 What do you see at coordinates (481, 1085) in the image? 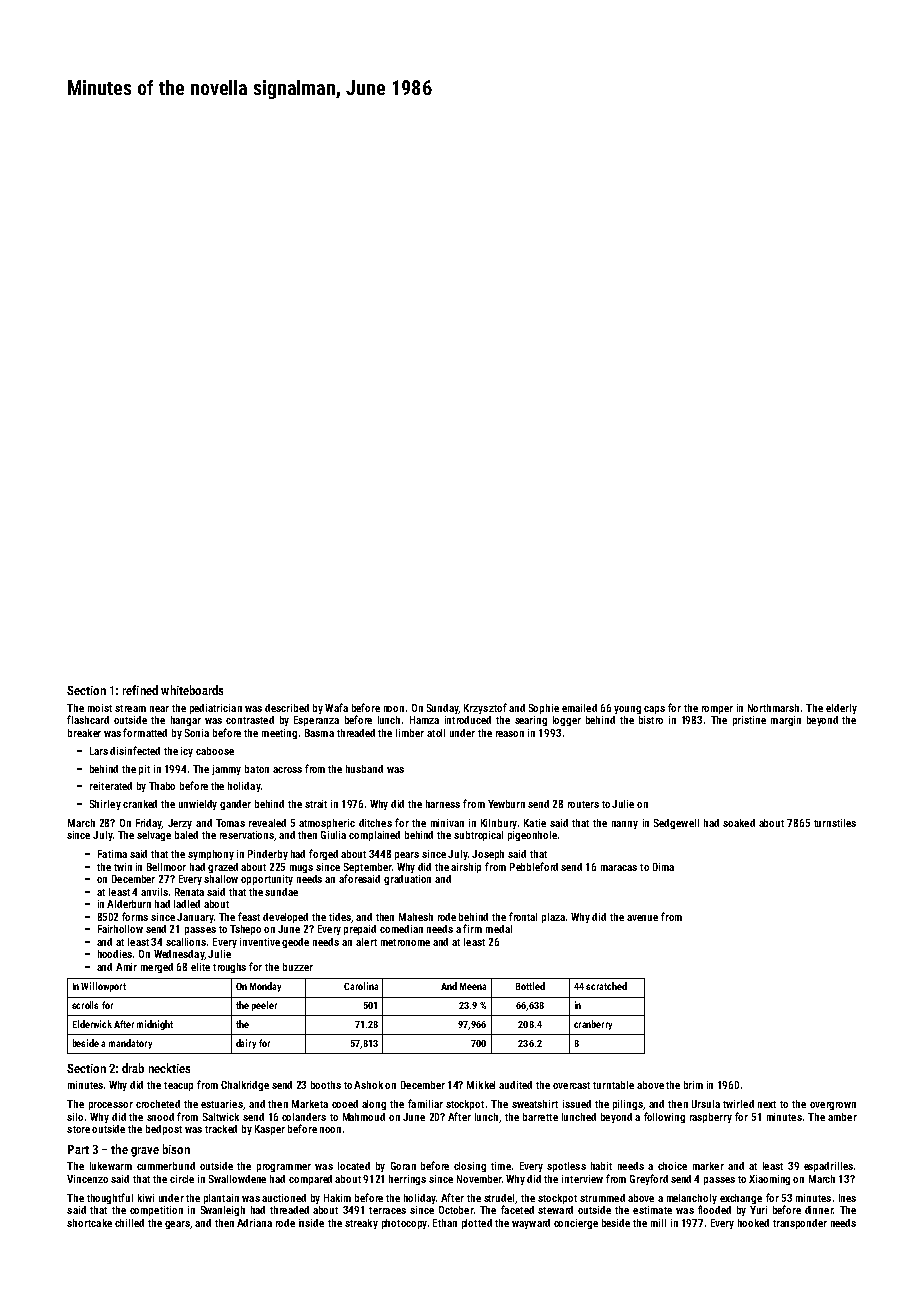
I see `Mikkel` at bounding box center [481, 1085].
